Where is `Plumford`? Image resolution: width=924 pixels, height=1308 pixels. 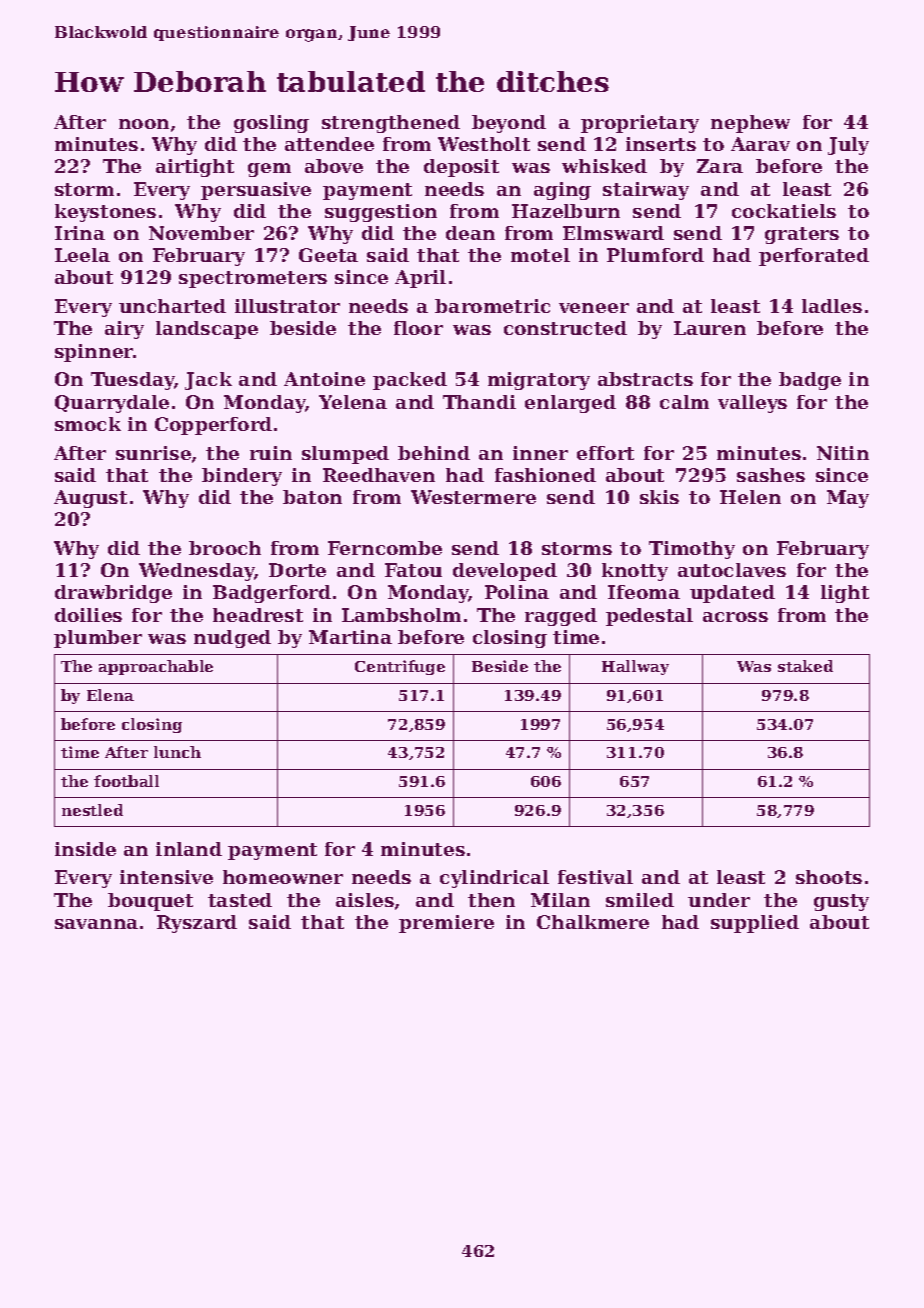
Plumford is located at coordinates (655, 255).
